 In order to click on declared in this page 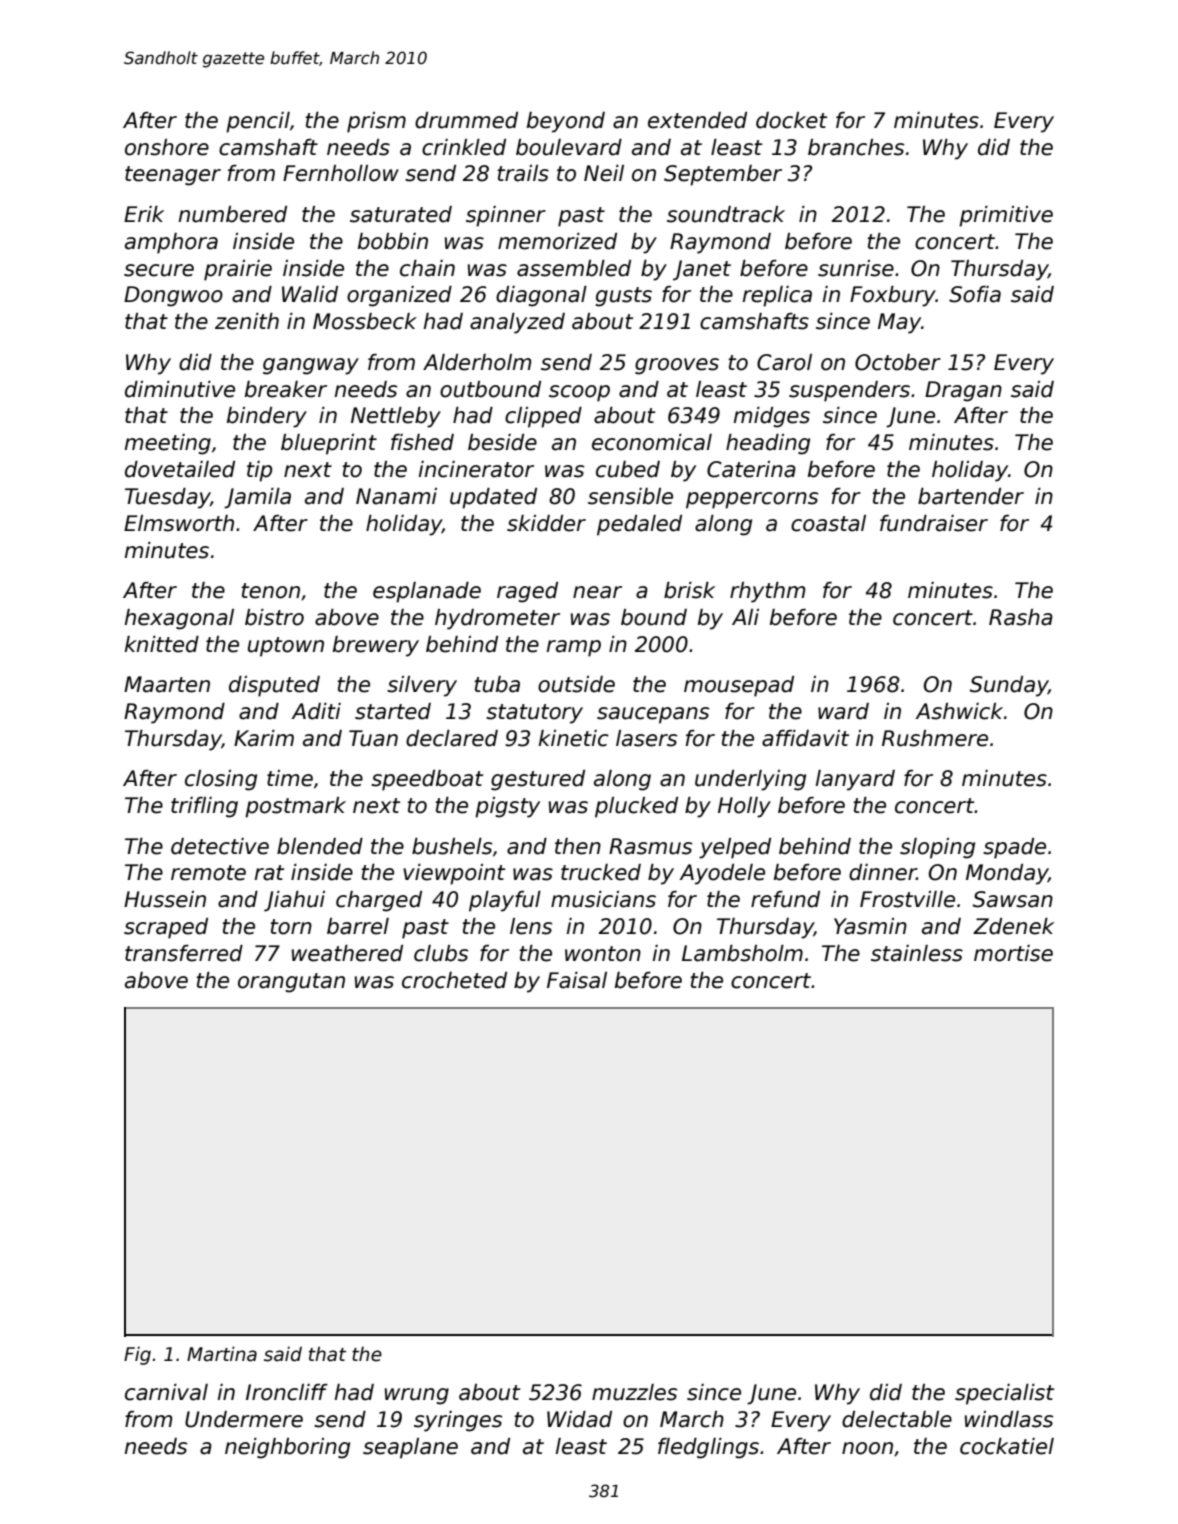, I will do `click(452, 738)`.
